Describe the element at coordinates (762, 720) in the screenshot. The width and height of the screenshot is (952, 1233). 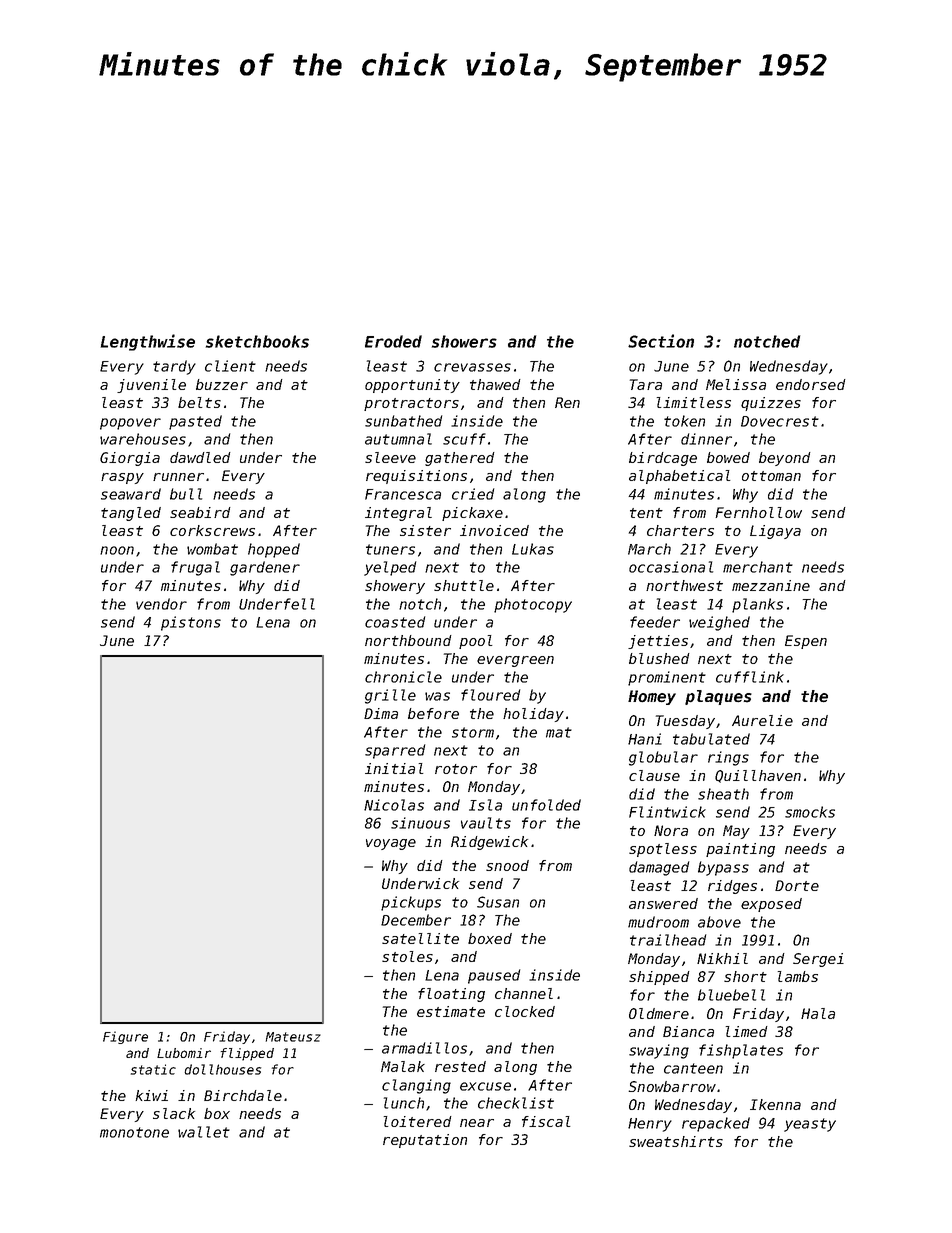
I see `Aurelie` at that location.
